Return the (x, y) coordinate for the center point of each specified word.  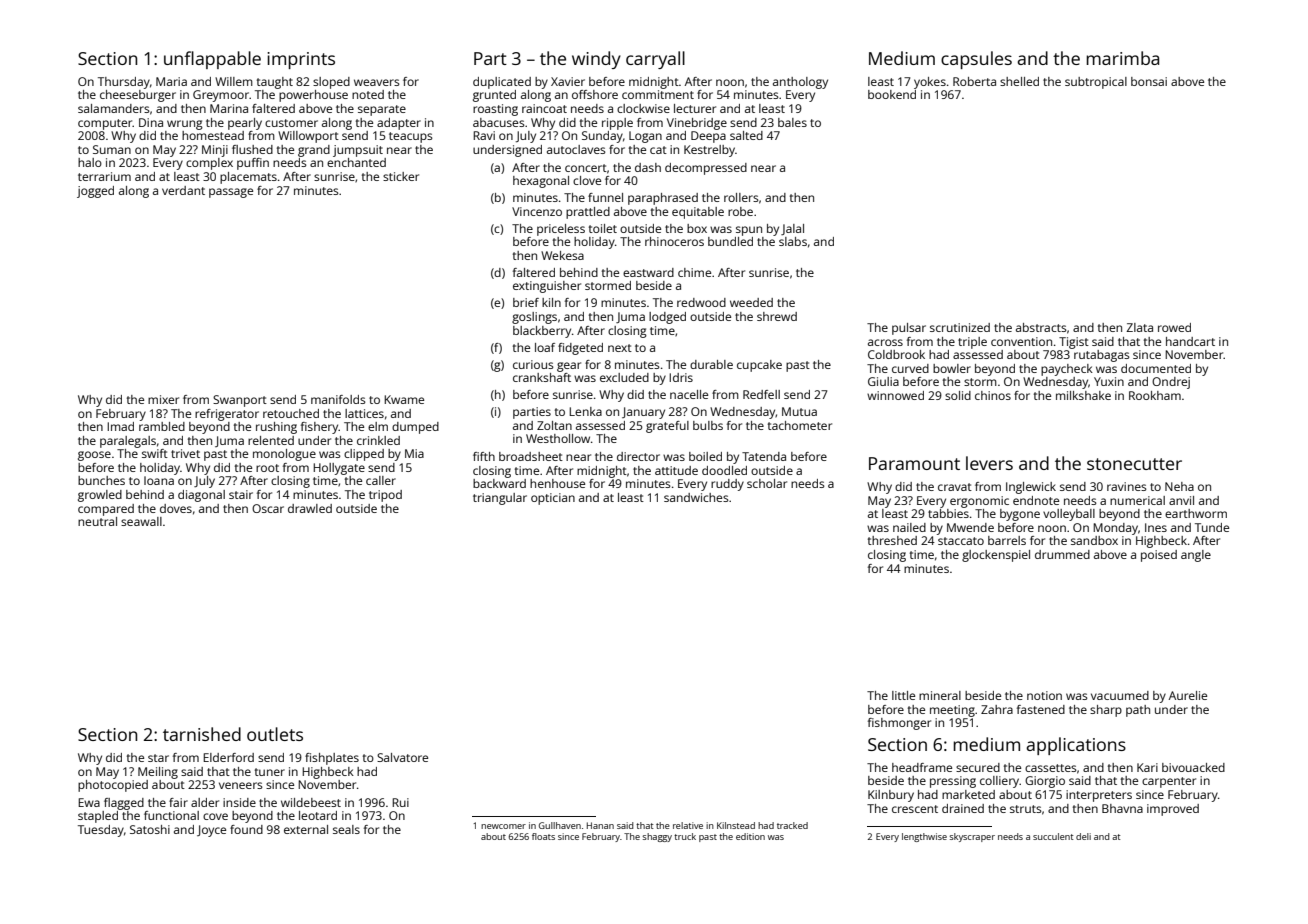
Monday (1115, 529)
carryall (655, 60)
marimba (1122, 58)
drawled (310, 508)
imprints (301, 60)
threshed (892, 540)
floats (543, 836)
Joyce (211, 831)
